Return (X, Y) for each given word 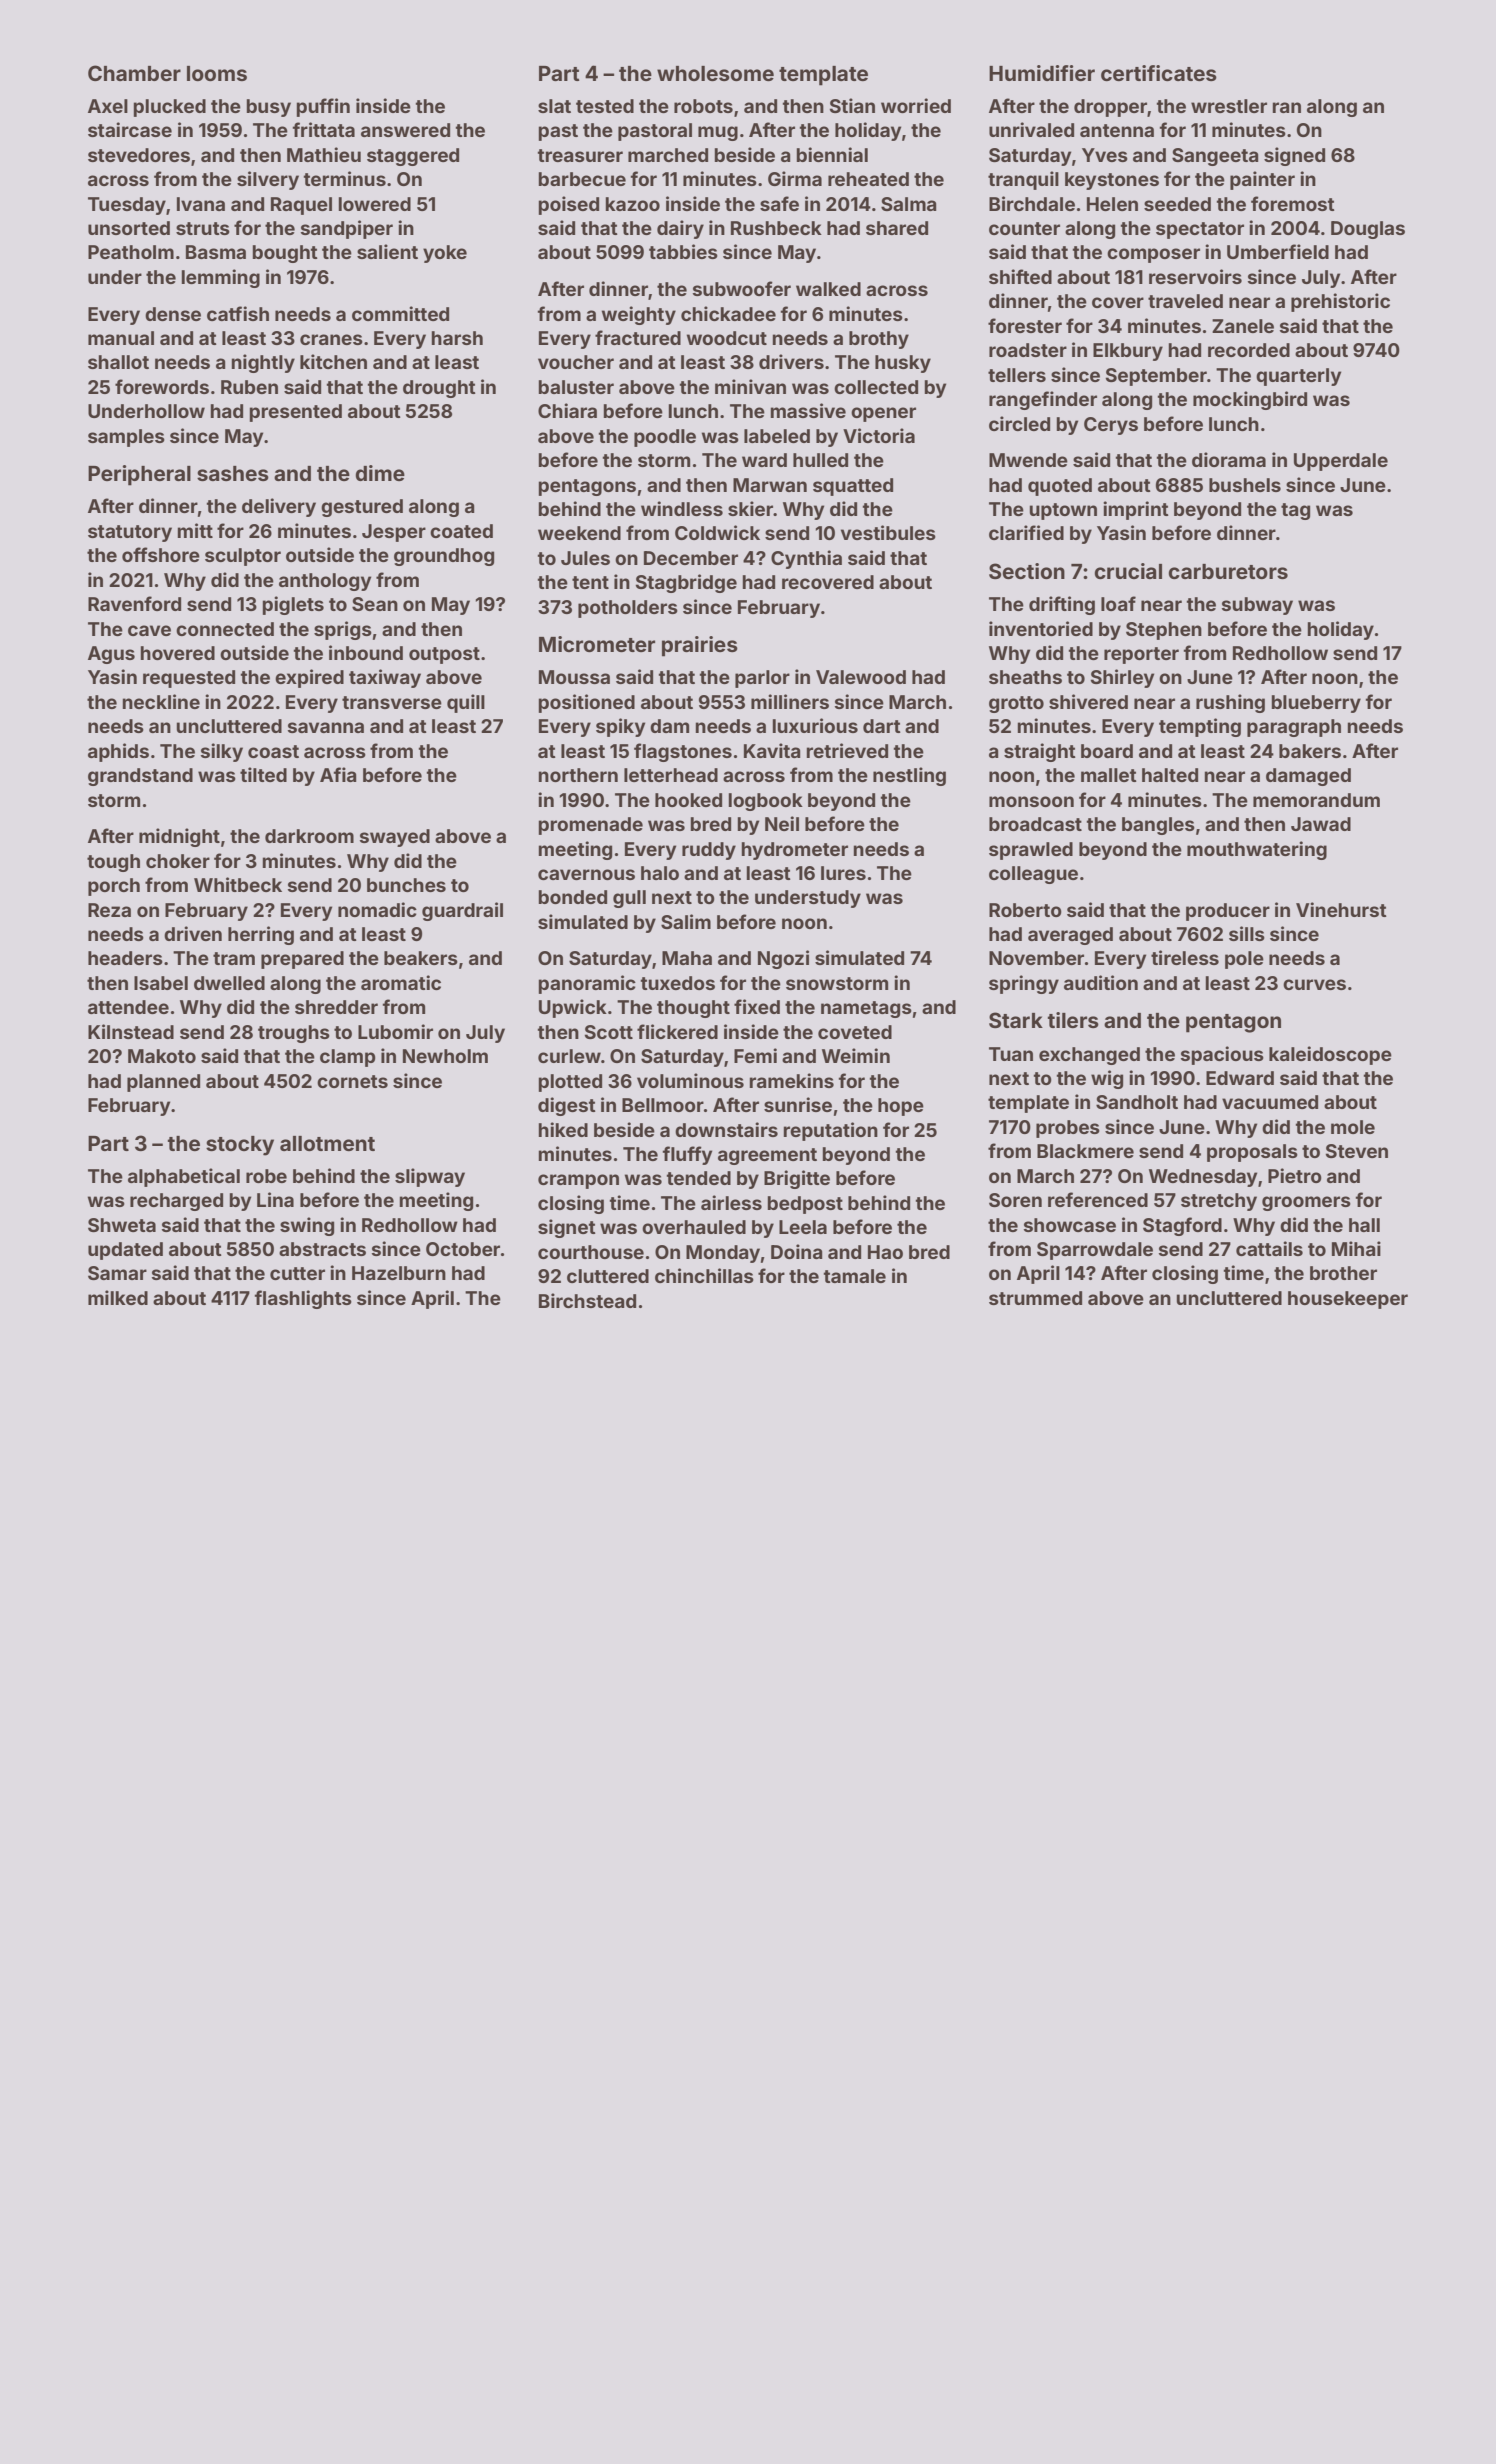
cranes (331, 339)
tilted (263, 774)
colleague (1033, 875)
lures (843, 873)
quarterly (1298, 377)
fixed (757, 1006)
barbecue (582, 179)
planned (163, 1083)
